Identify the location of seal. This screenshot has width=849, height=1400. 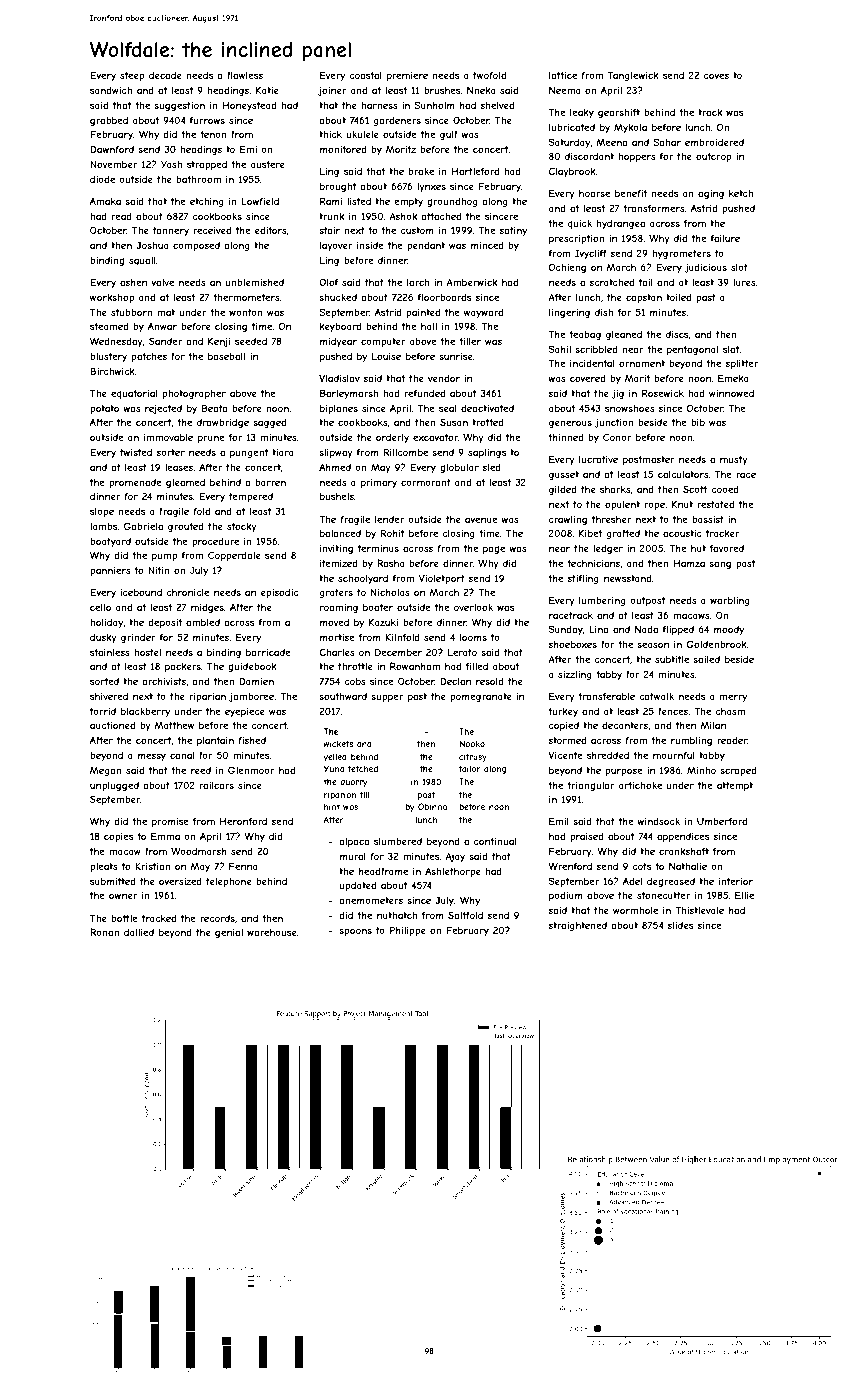
(448, 408).
